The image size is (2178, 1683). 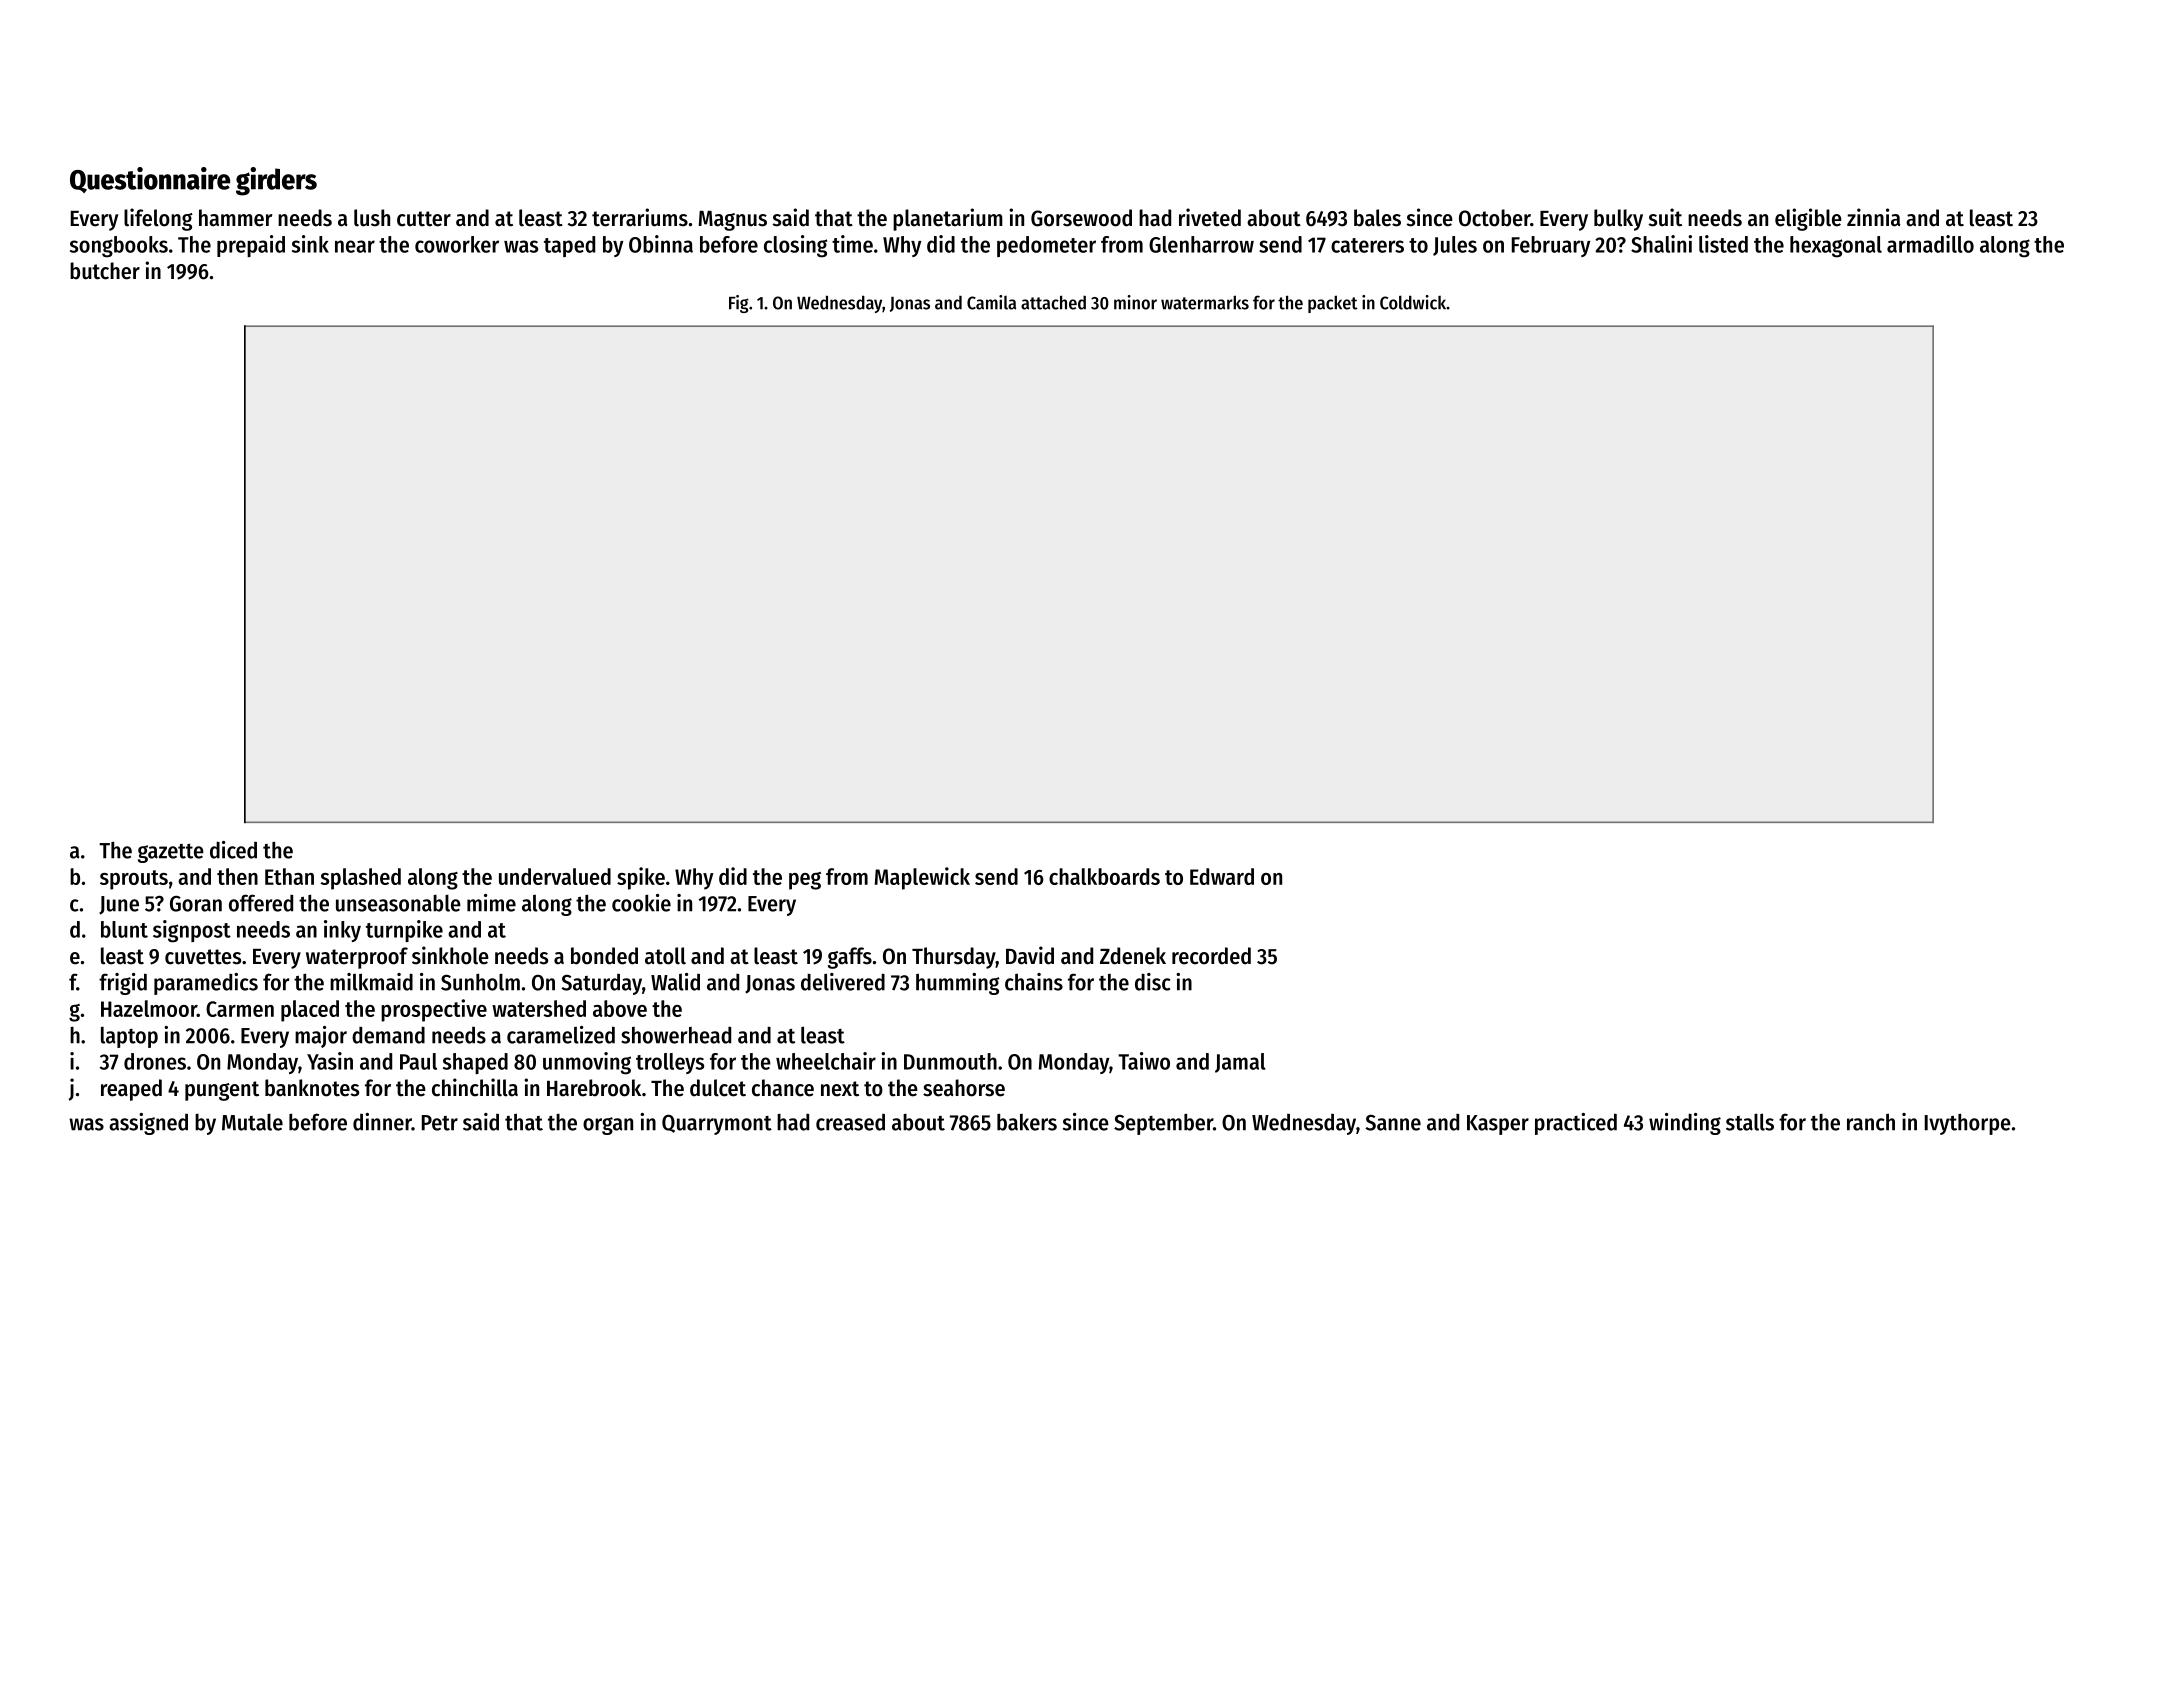 What do you see at coordinates (1836, 247) in the screenshot?
I see `hexagonal` at bounding box center [1836, 247].
